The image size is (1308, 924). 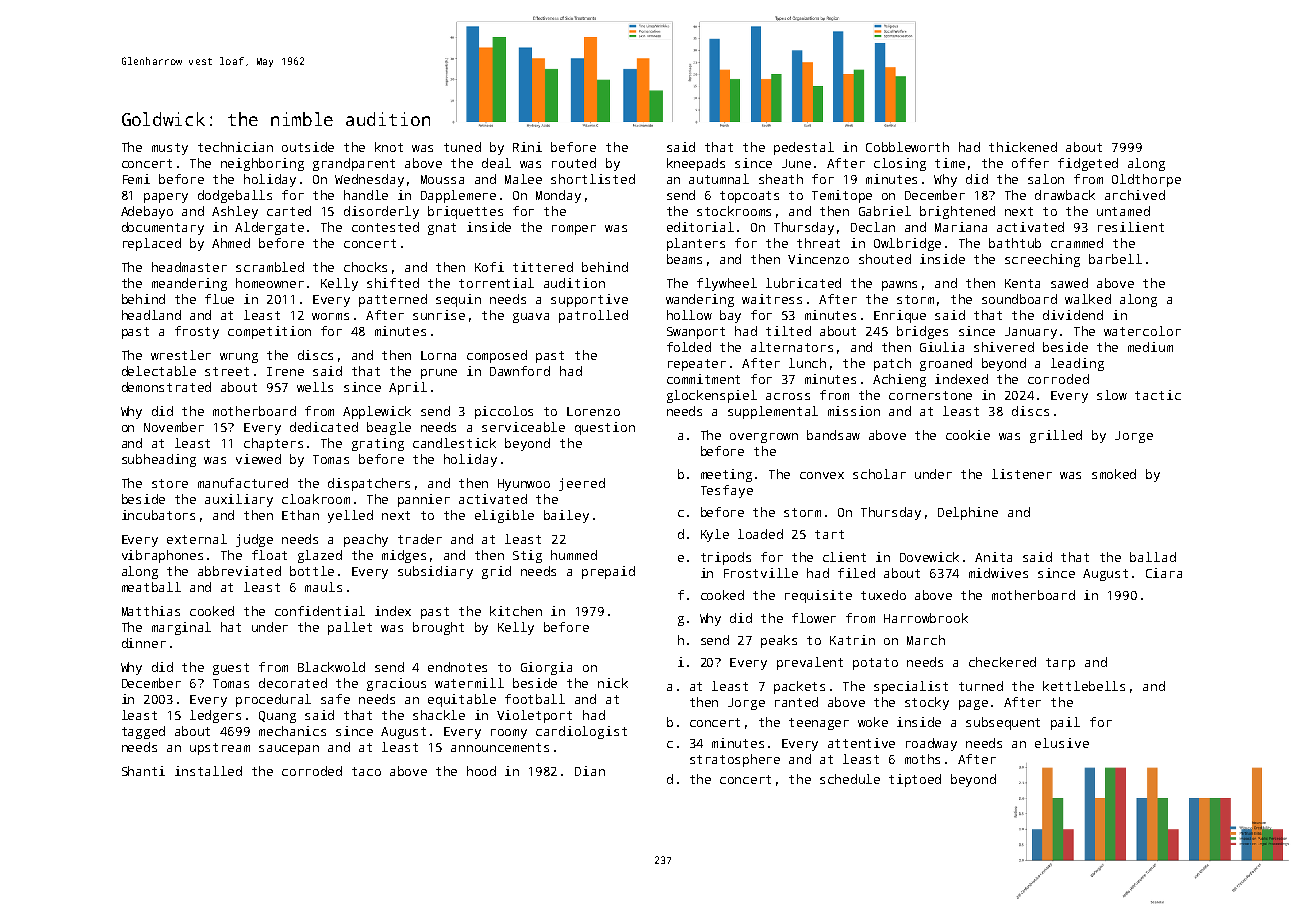 I want to click on marginal, so click(x=181, y=628).
